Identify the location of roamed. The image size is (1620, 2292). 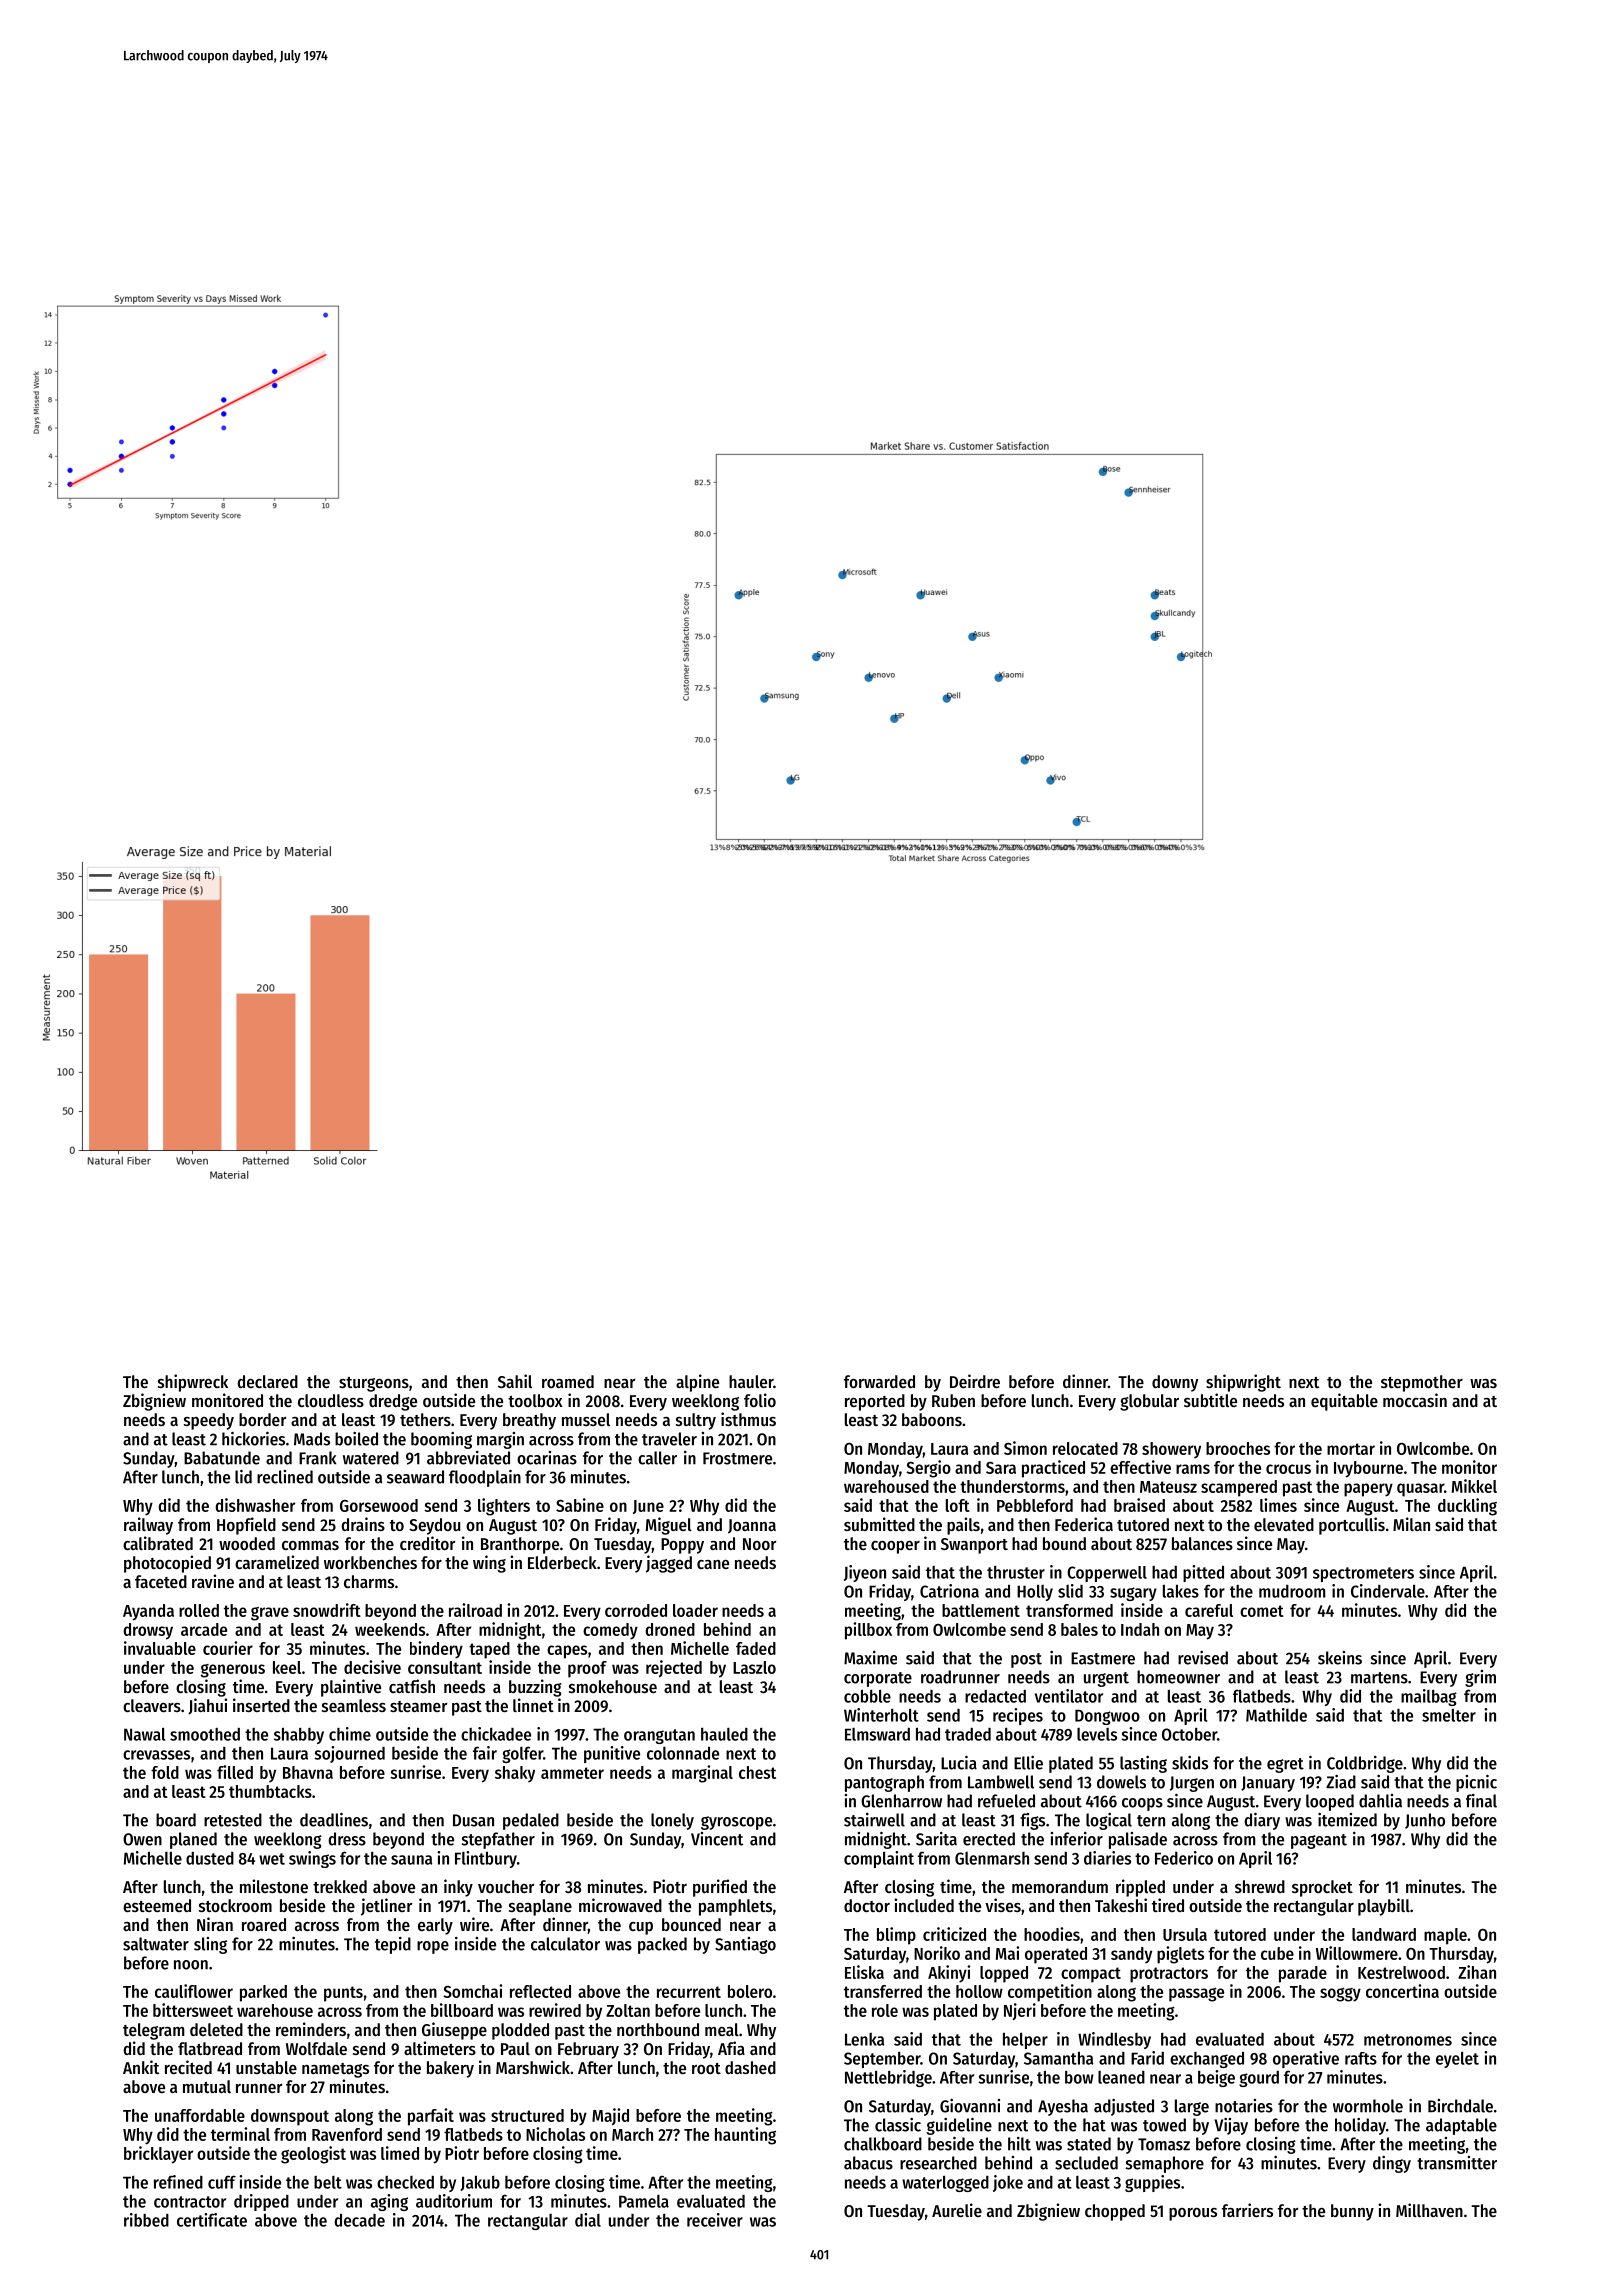
(568, 1381).
